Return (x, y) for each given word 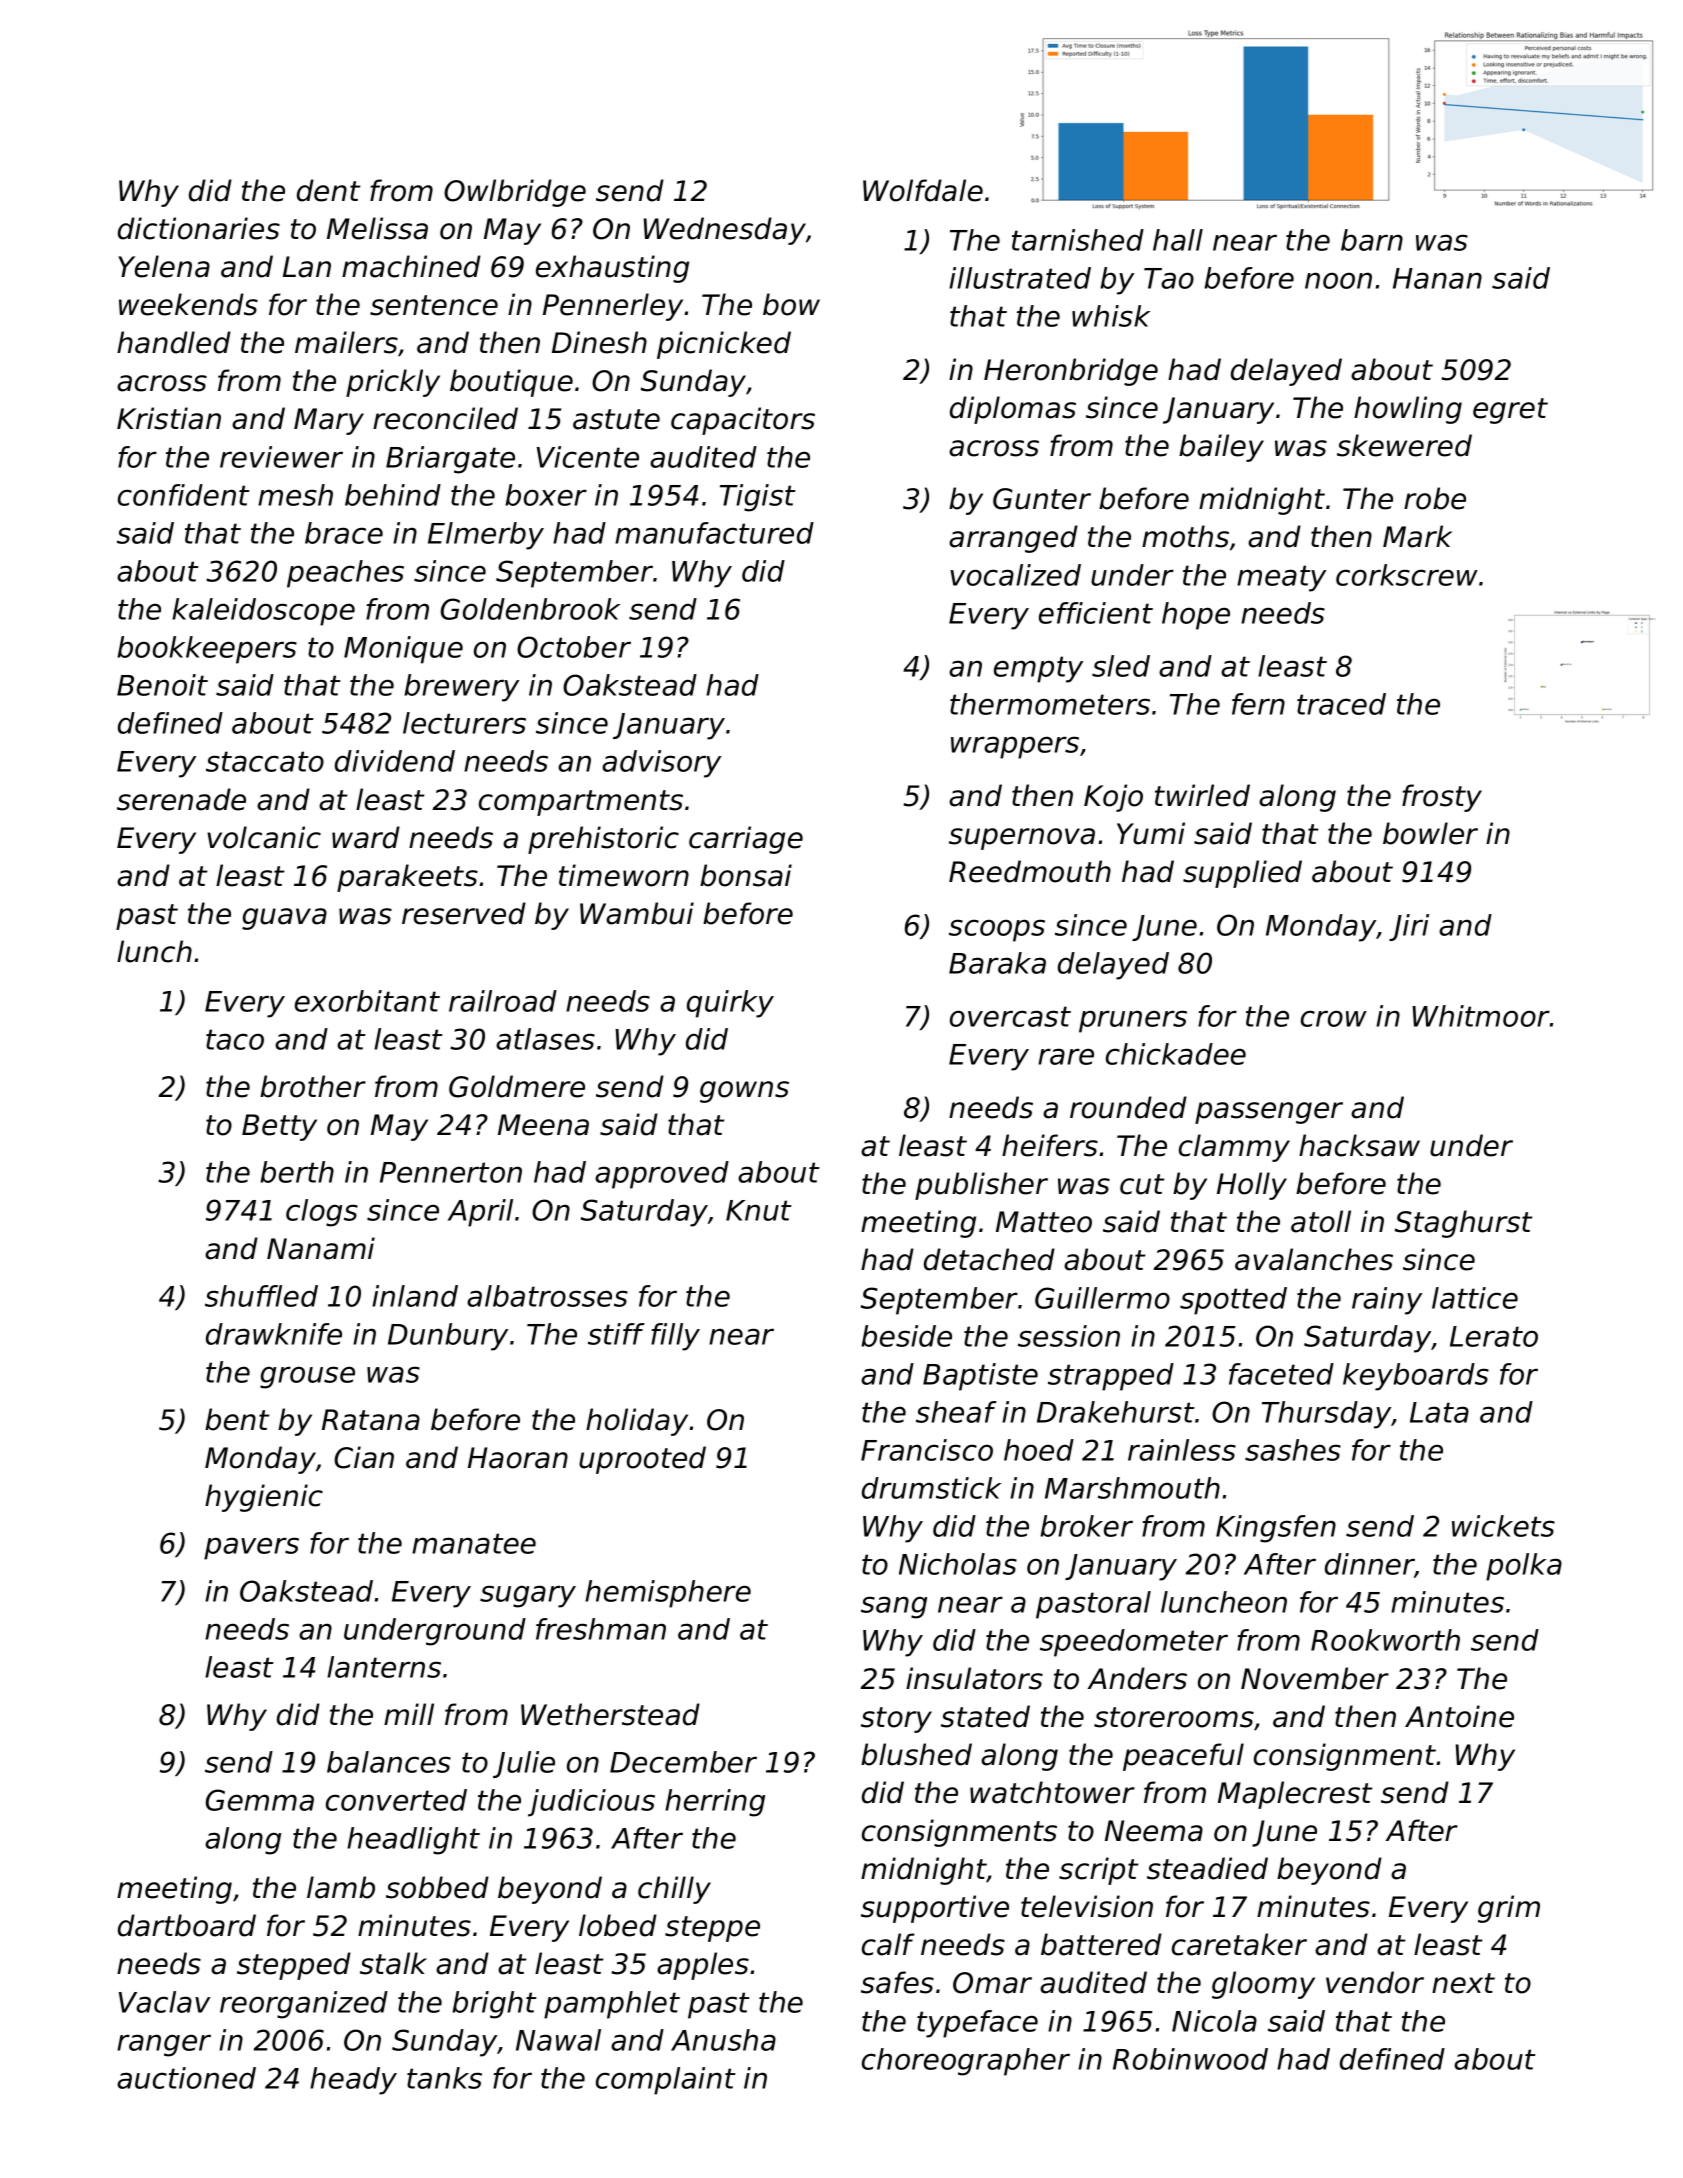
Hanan (1437, 278)
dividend (395, 761)
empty (1038, 669)
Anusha (723, 2040)
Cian (364, 1457)
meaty (1281, 578)
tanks (444, 2078)
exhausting (612, 269)
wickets (1503, 1526)
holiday (637, 1422)
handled (174, 342)
